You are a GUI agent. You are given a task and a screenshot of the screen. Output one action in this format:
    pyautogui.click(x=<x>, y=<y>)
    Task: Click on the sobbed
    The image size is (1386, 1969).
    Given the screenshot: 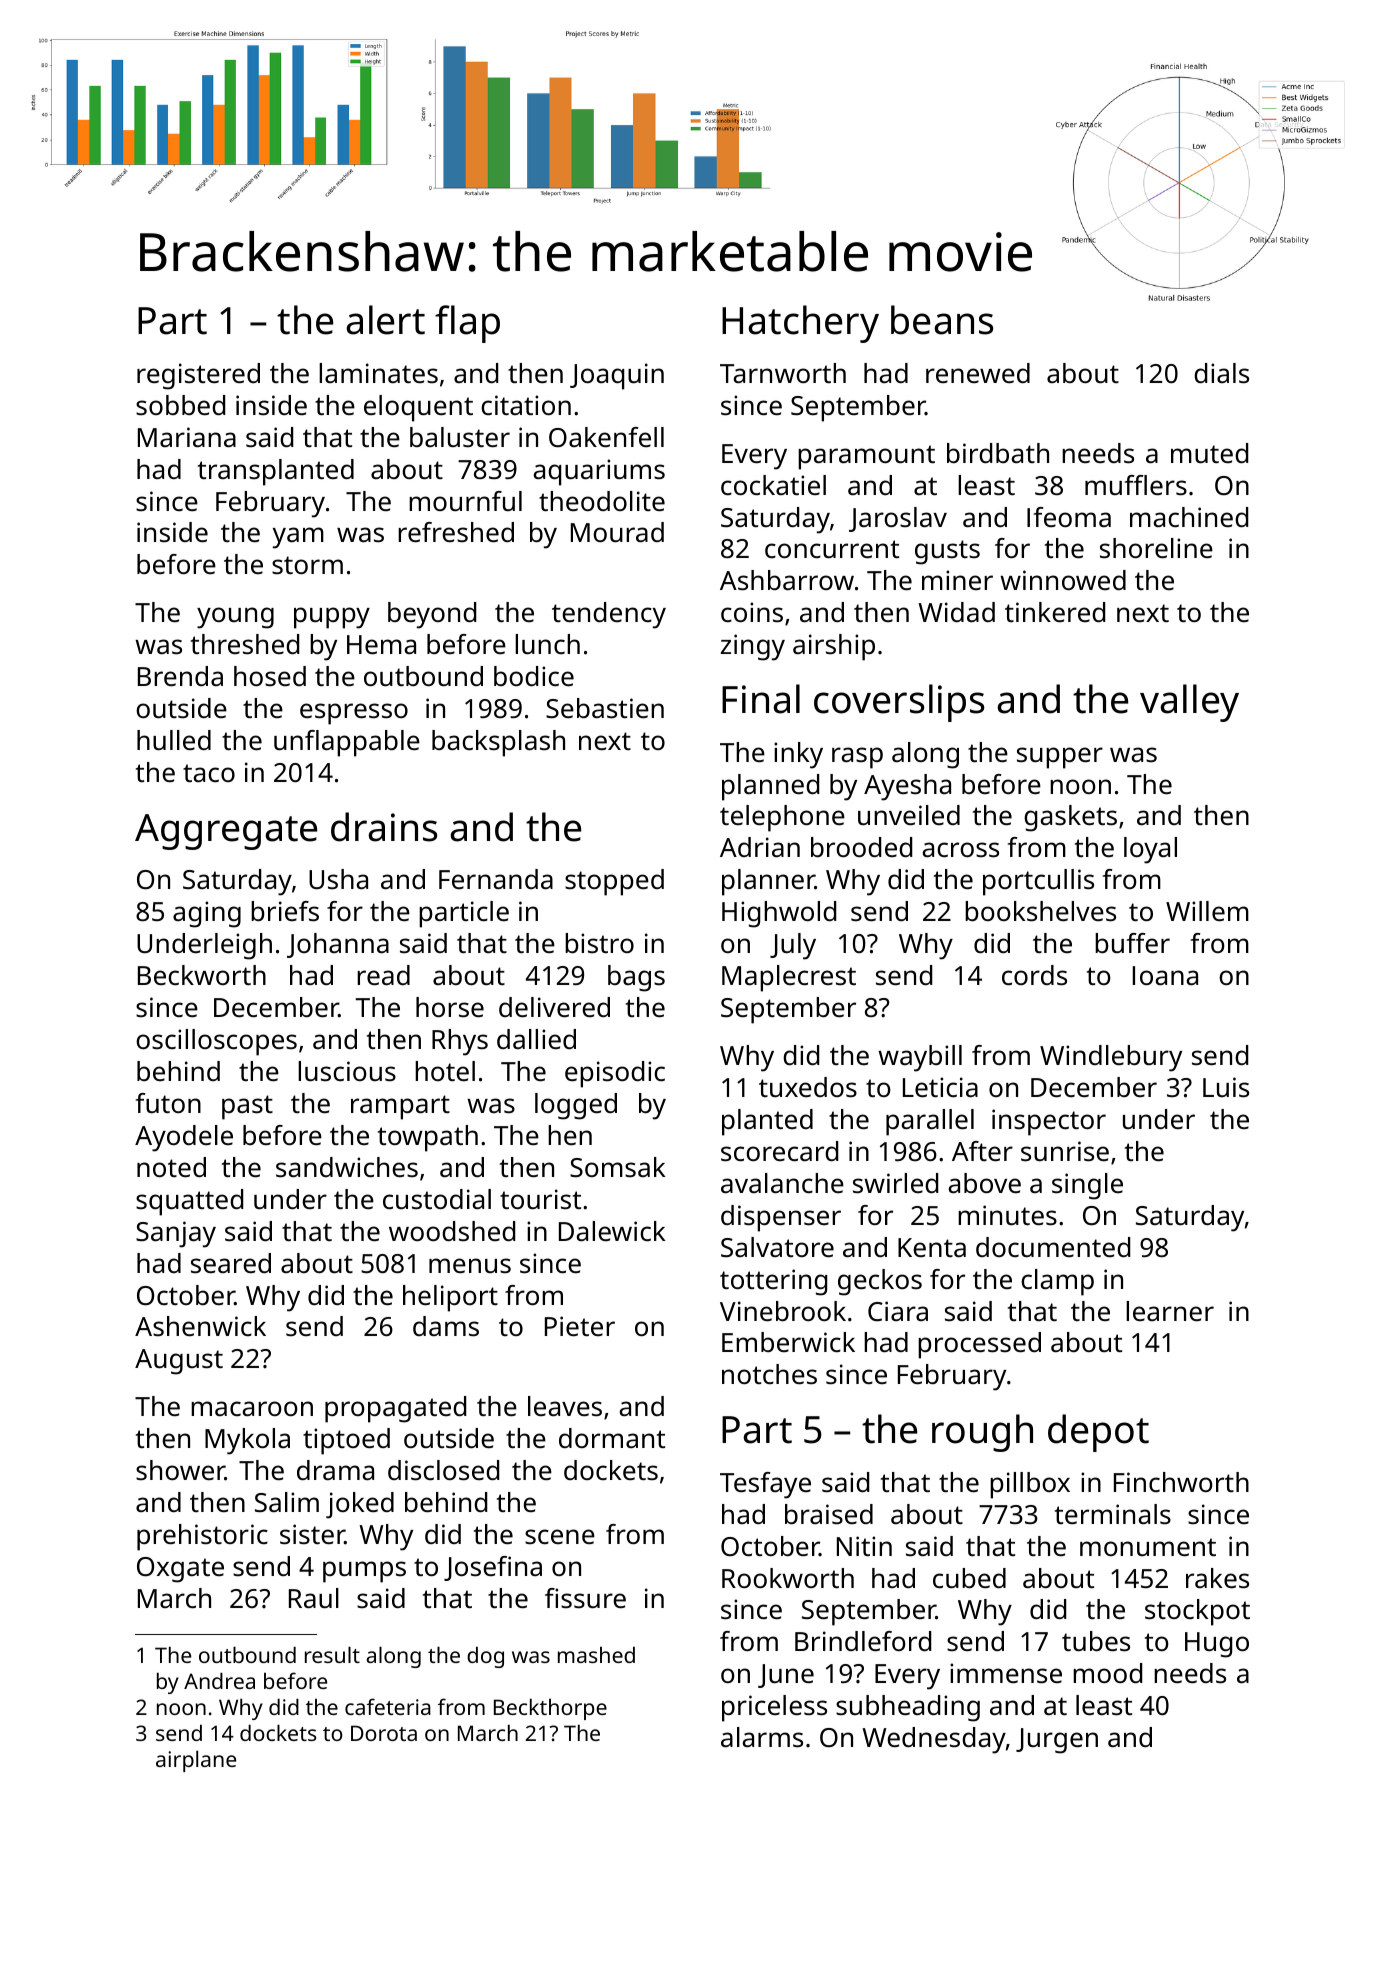 What is the action you would take?
    pyautogui.click(x=180, y=405)
